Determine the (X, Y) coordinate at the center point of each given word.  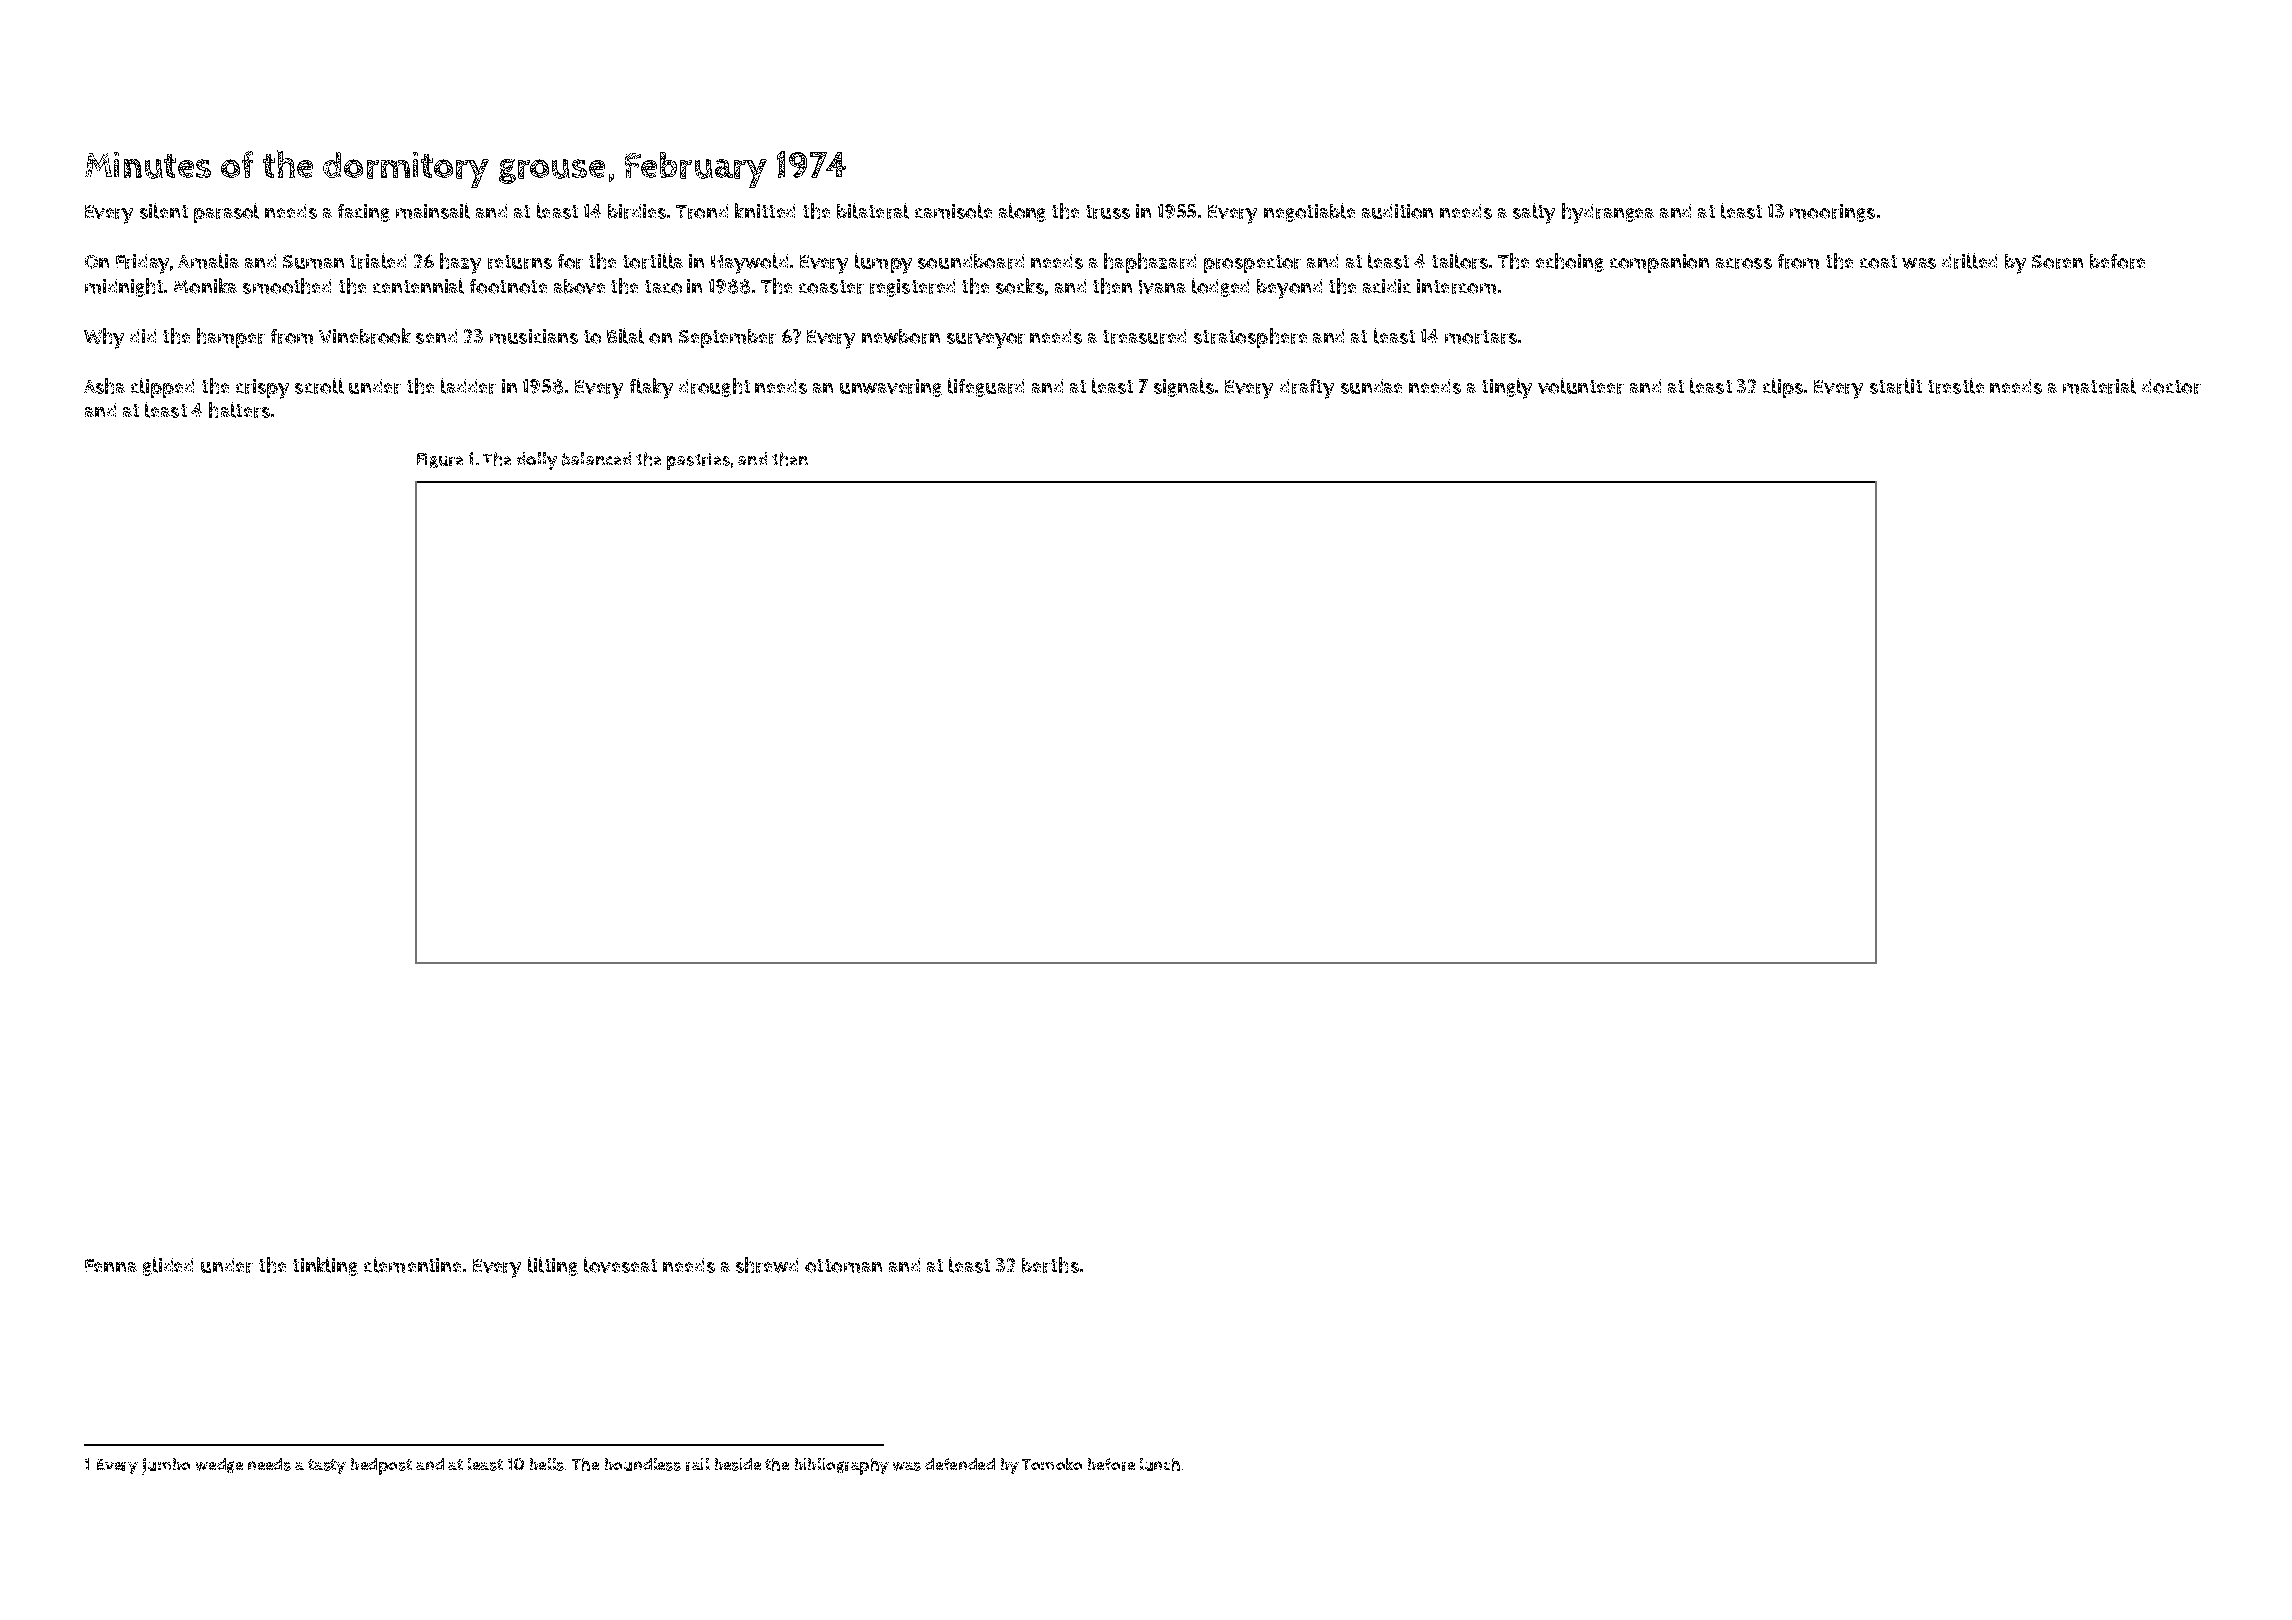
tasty (327, 1466)
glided (168, 1266)
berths (1050, 1265)
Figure (440, 460)
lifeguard (986, 387)
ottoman (843, 1266)
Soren (2057, 262)
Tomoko (1052, 1464)
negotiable (1309, 212)
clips (1783, 388)
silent (164, 211)
